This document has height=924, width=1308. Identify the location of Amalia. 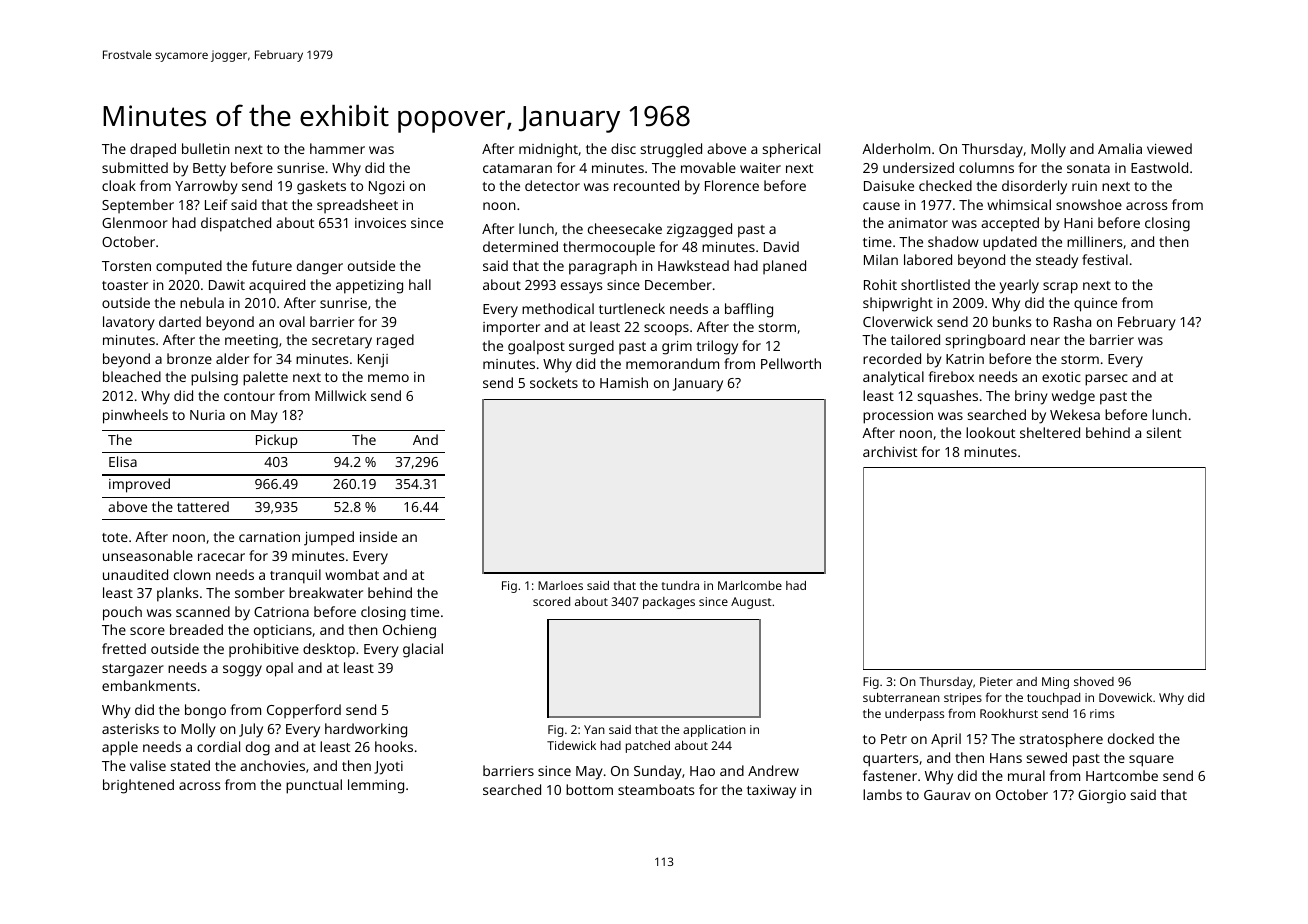
(1120, 148).
